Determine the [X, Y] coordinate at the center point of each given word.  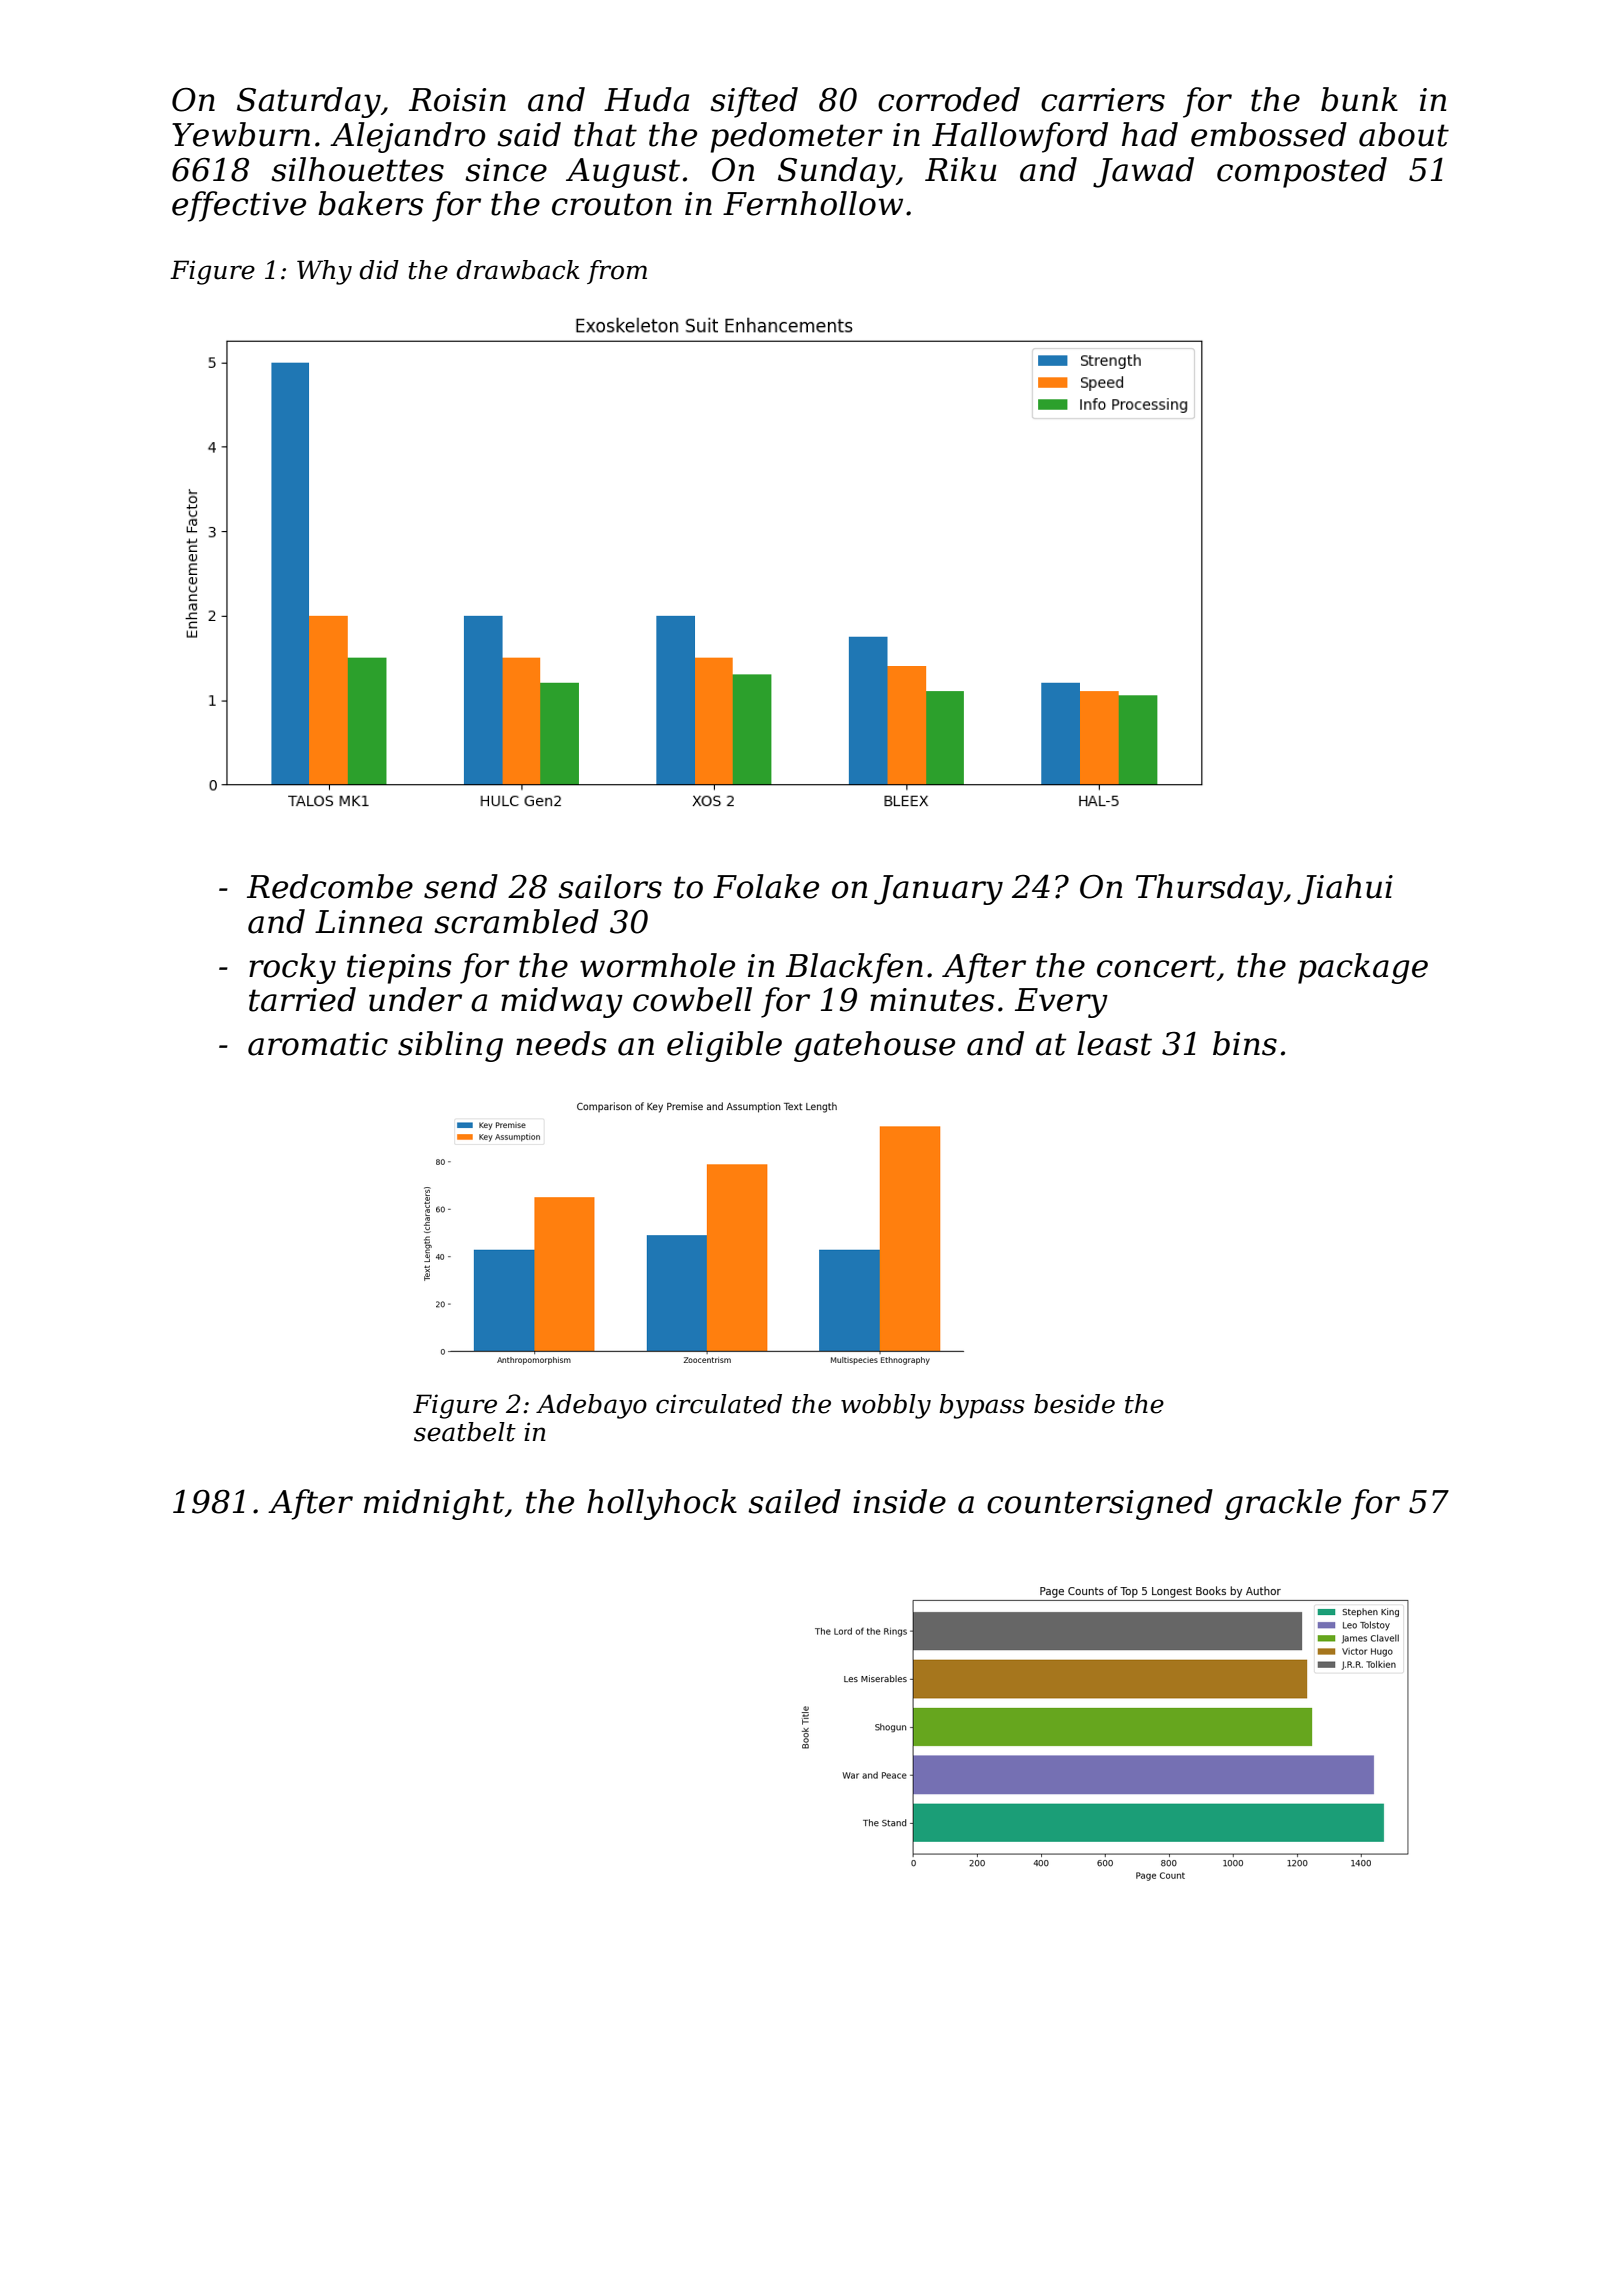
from [617, 272]
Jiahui [1345, 889]
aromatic [318, 1044]
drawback [518, 270]
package [1363, 968]
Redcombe [330, 886]
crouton [612, 204]
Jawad [1143, 172]
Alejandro [408, 137]
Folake [766, 886]
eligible [724, 1046]
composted [1302, 172]
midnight [434, 1504]
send [461, 886]
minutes [932, 1000]
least [1114, 1043]
